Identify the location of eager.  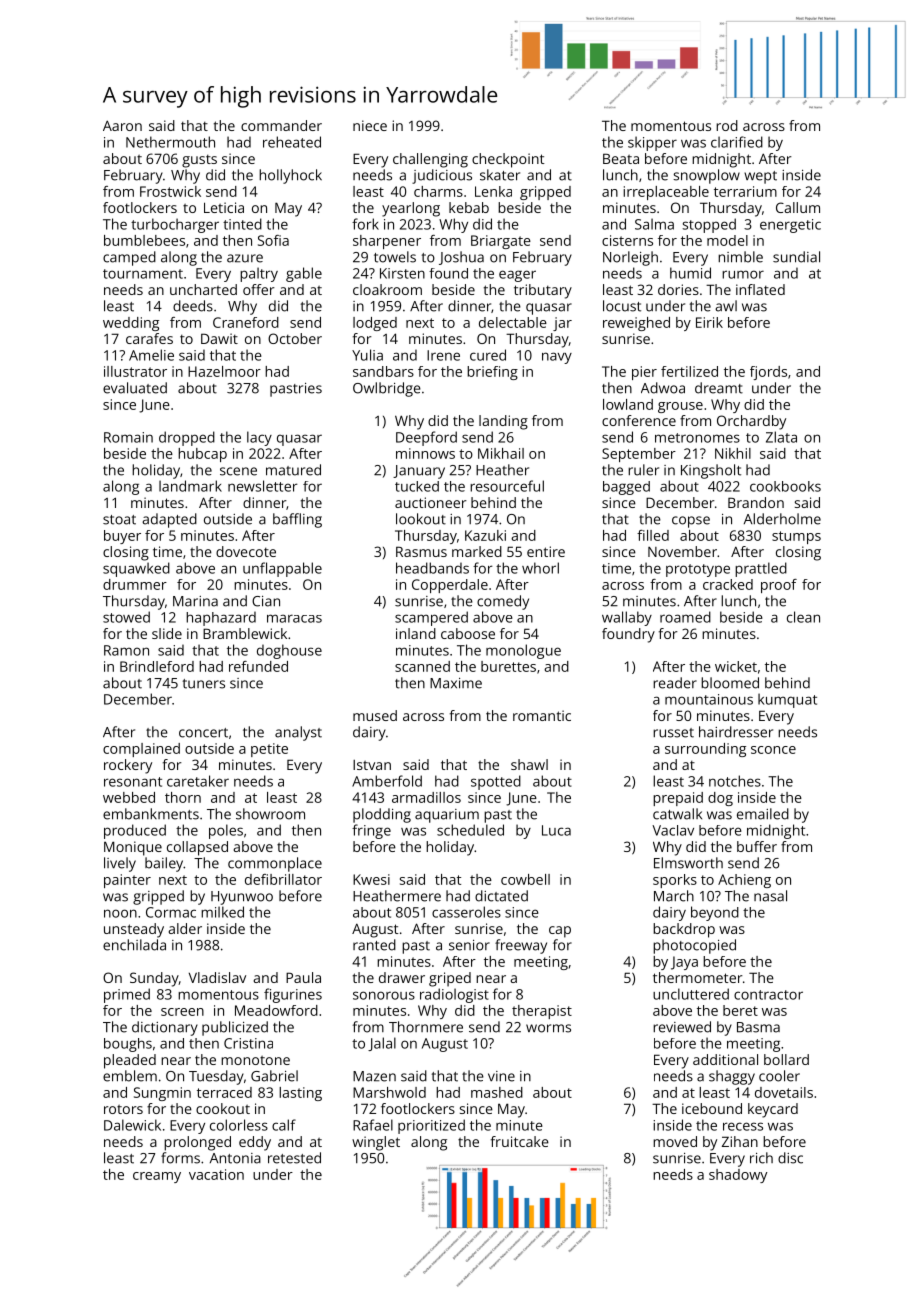
(517, 276).
